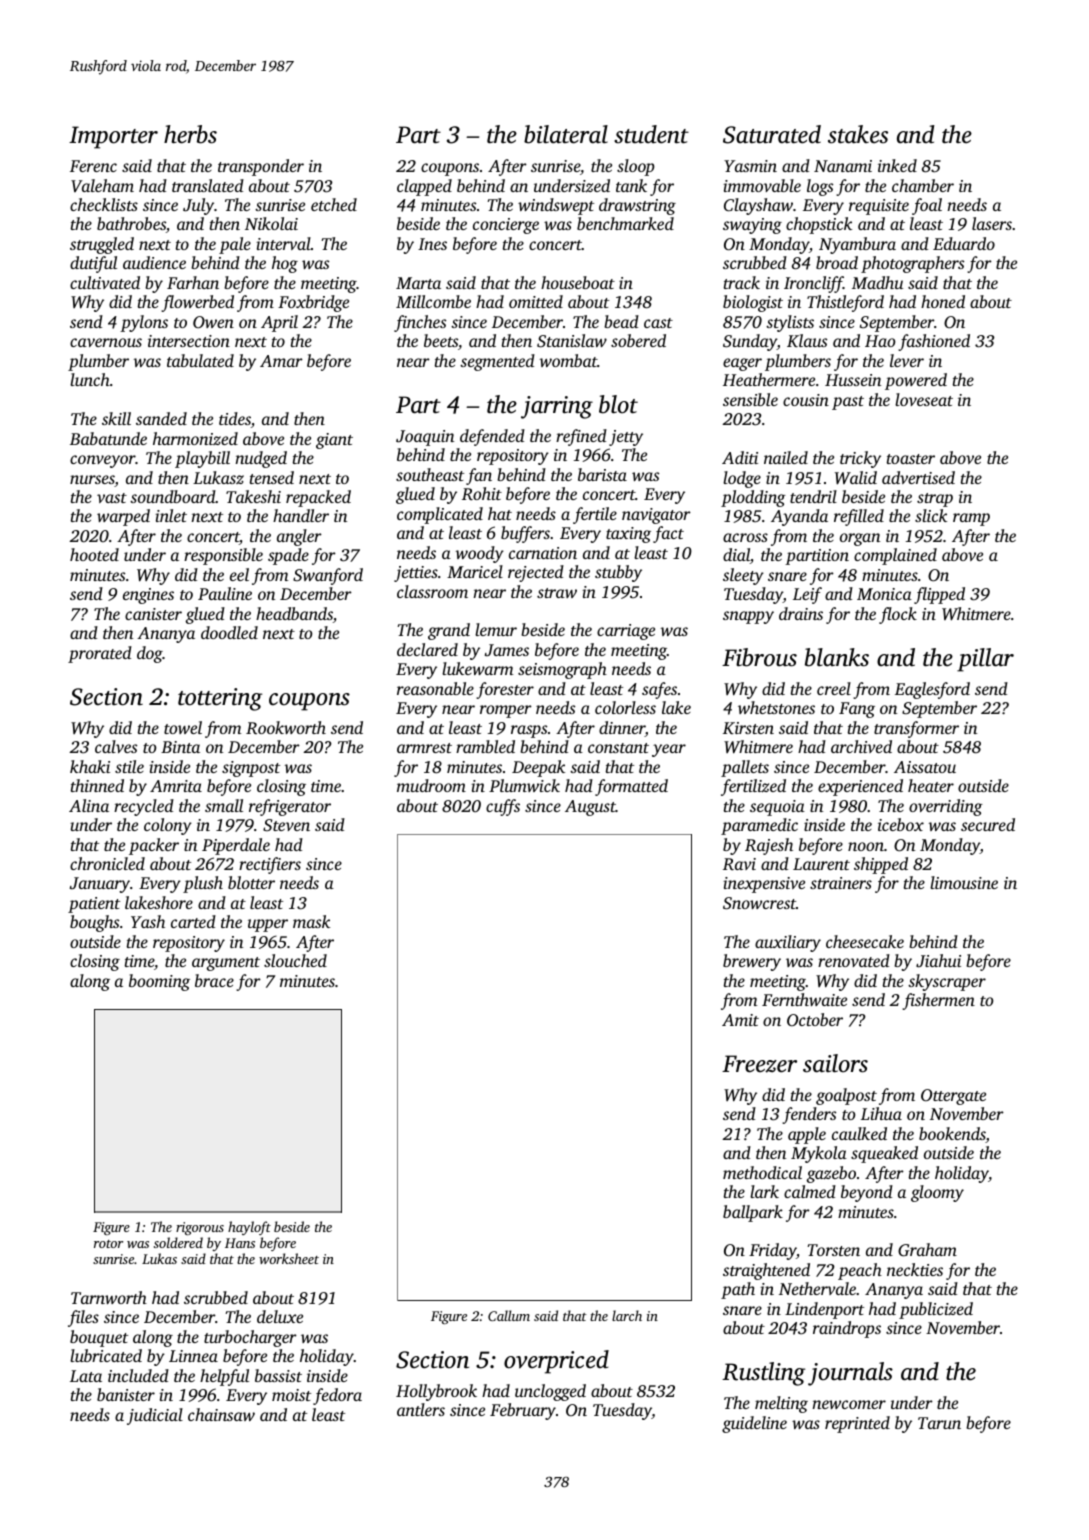  Describe the element at coordinates (94, 923) in the image. I see `boughs` at that location.
